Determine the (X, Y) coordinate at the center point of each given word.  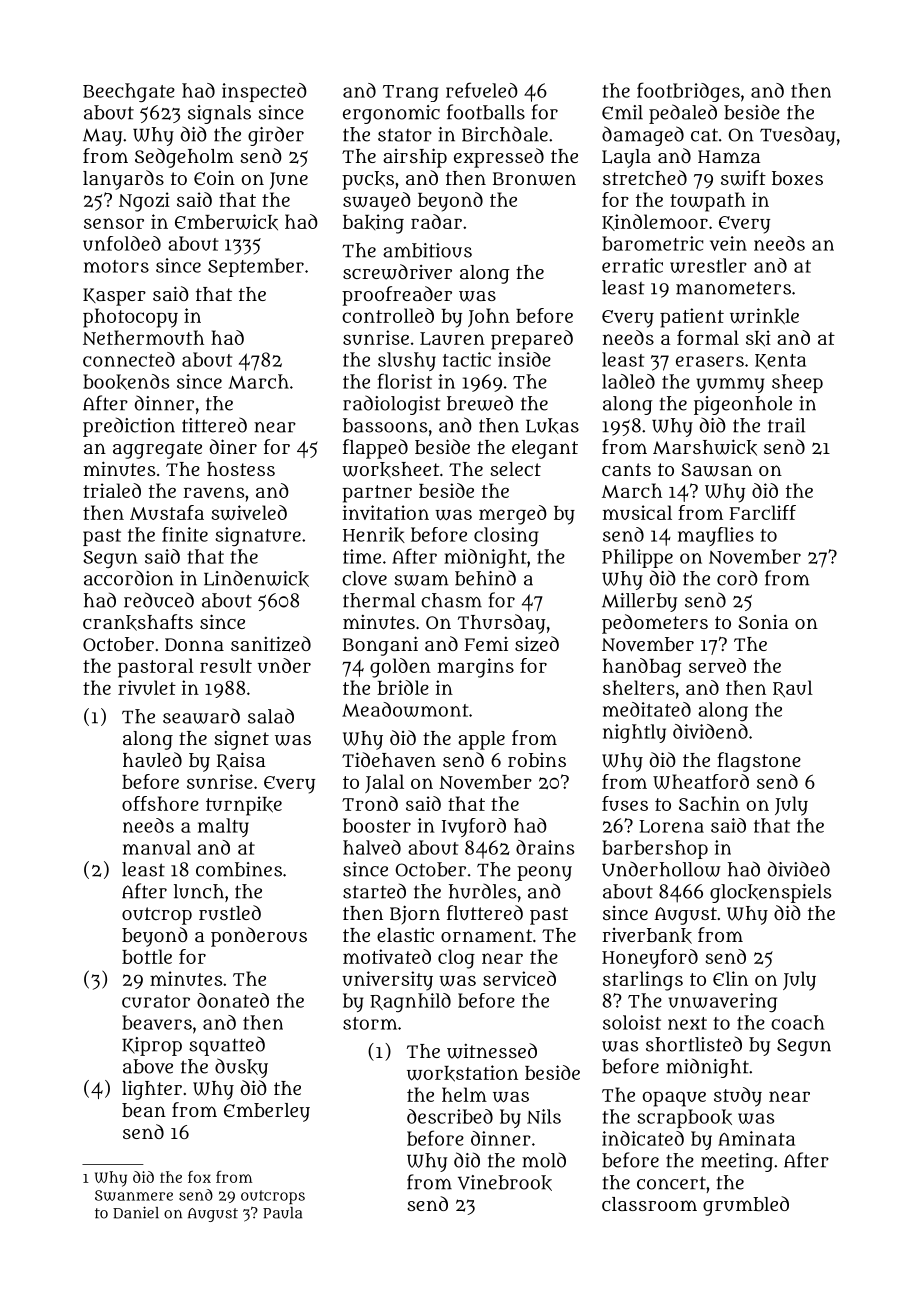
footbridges (688, 92)
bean (144, 1110)
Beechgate (129, 92)
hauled (152, 759)
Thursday (502, 624)
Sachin (709, 803)
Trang (410, 93)
